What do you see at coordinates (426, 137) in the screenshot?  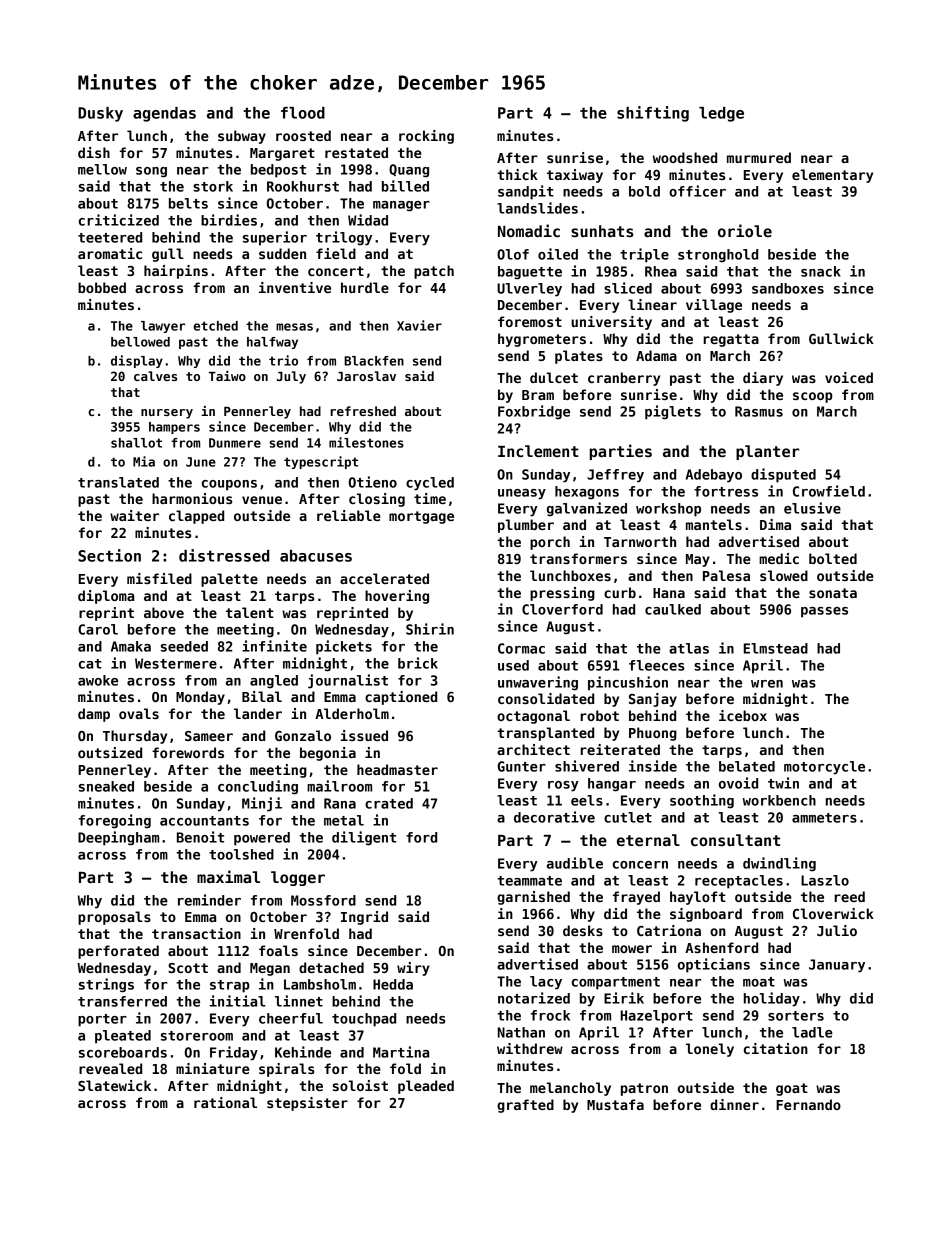 I see `rocking` at bounding box center [426, 137].
